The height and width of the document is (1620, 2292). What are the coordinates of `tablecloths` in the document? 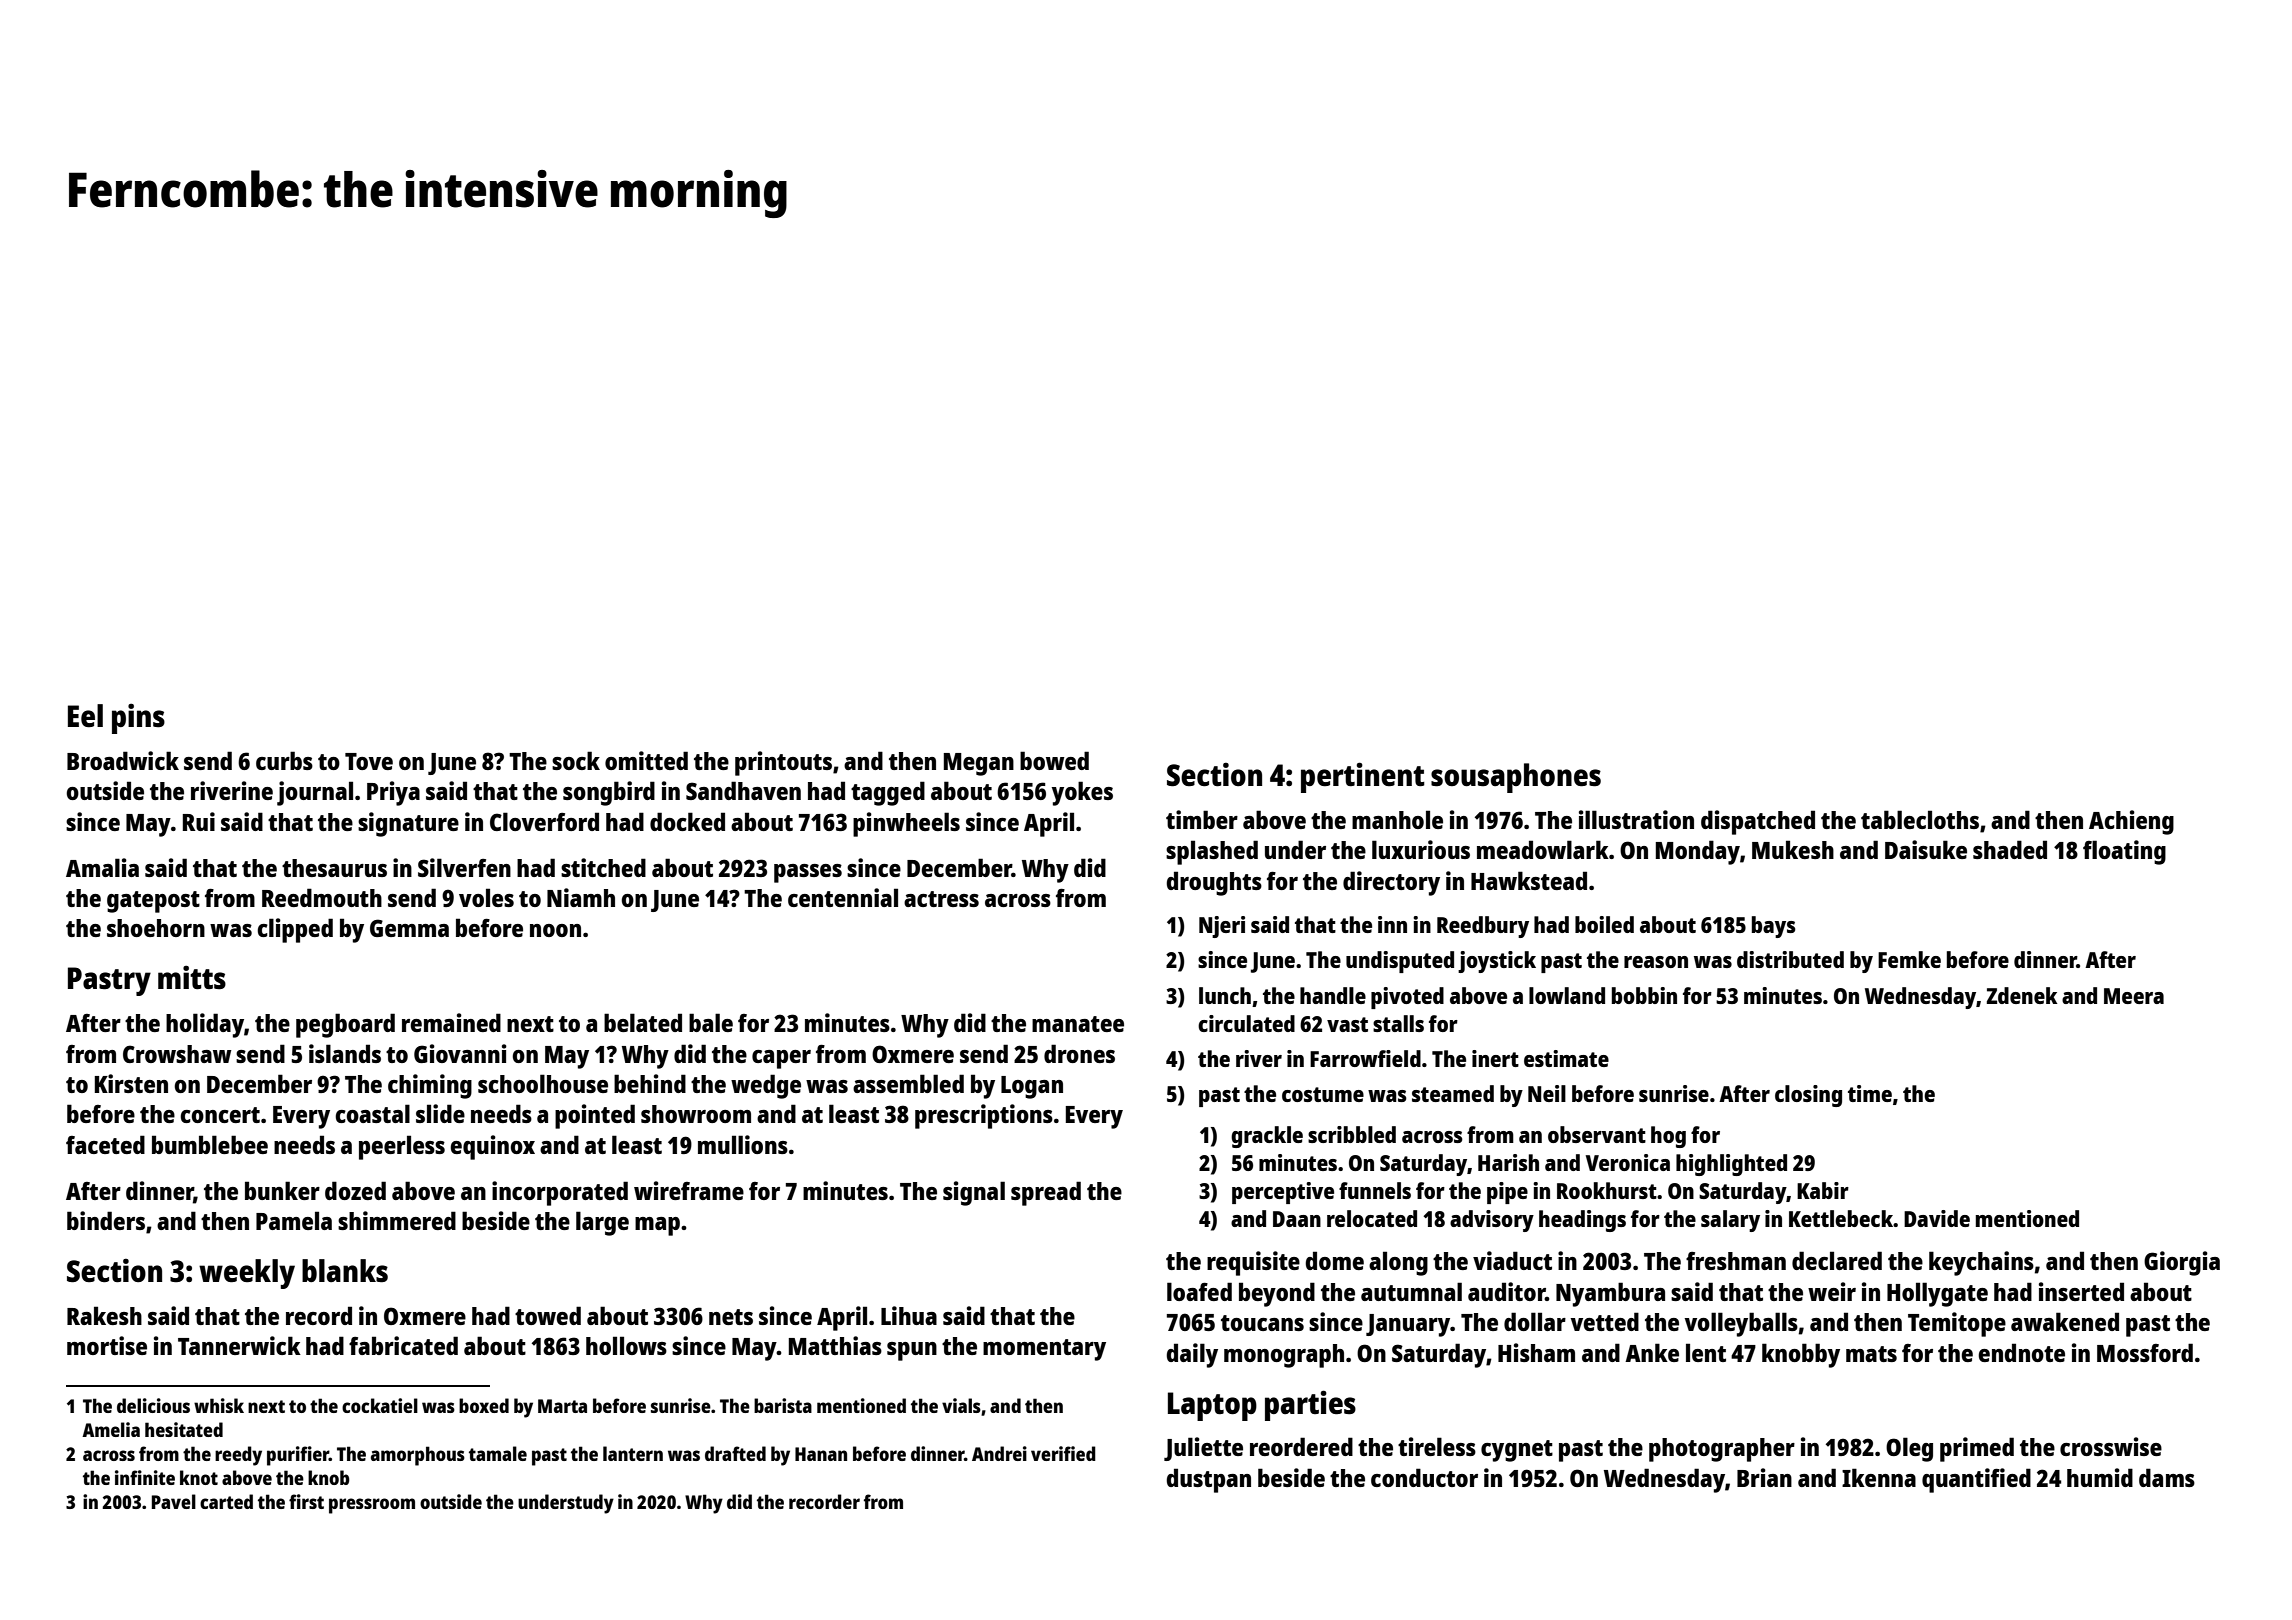 It's located at (1920, 819).
